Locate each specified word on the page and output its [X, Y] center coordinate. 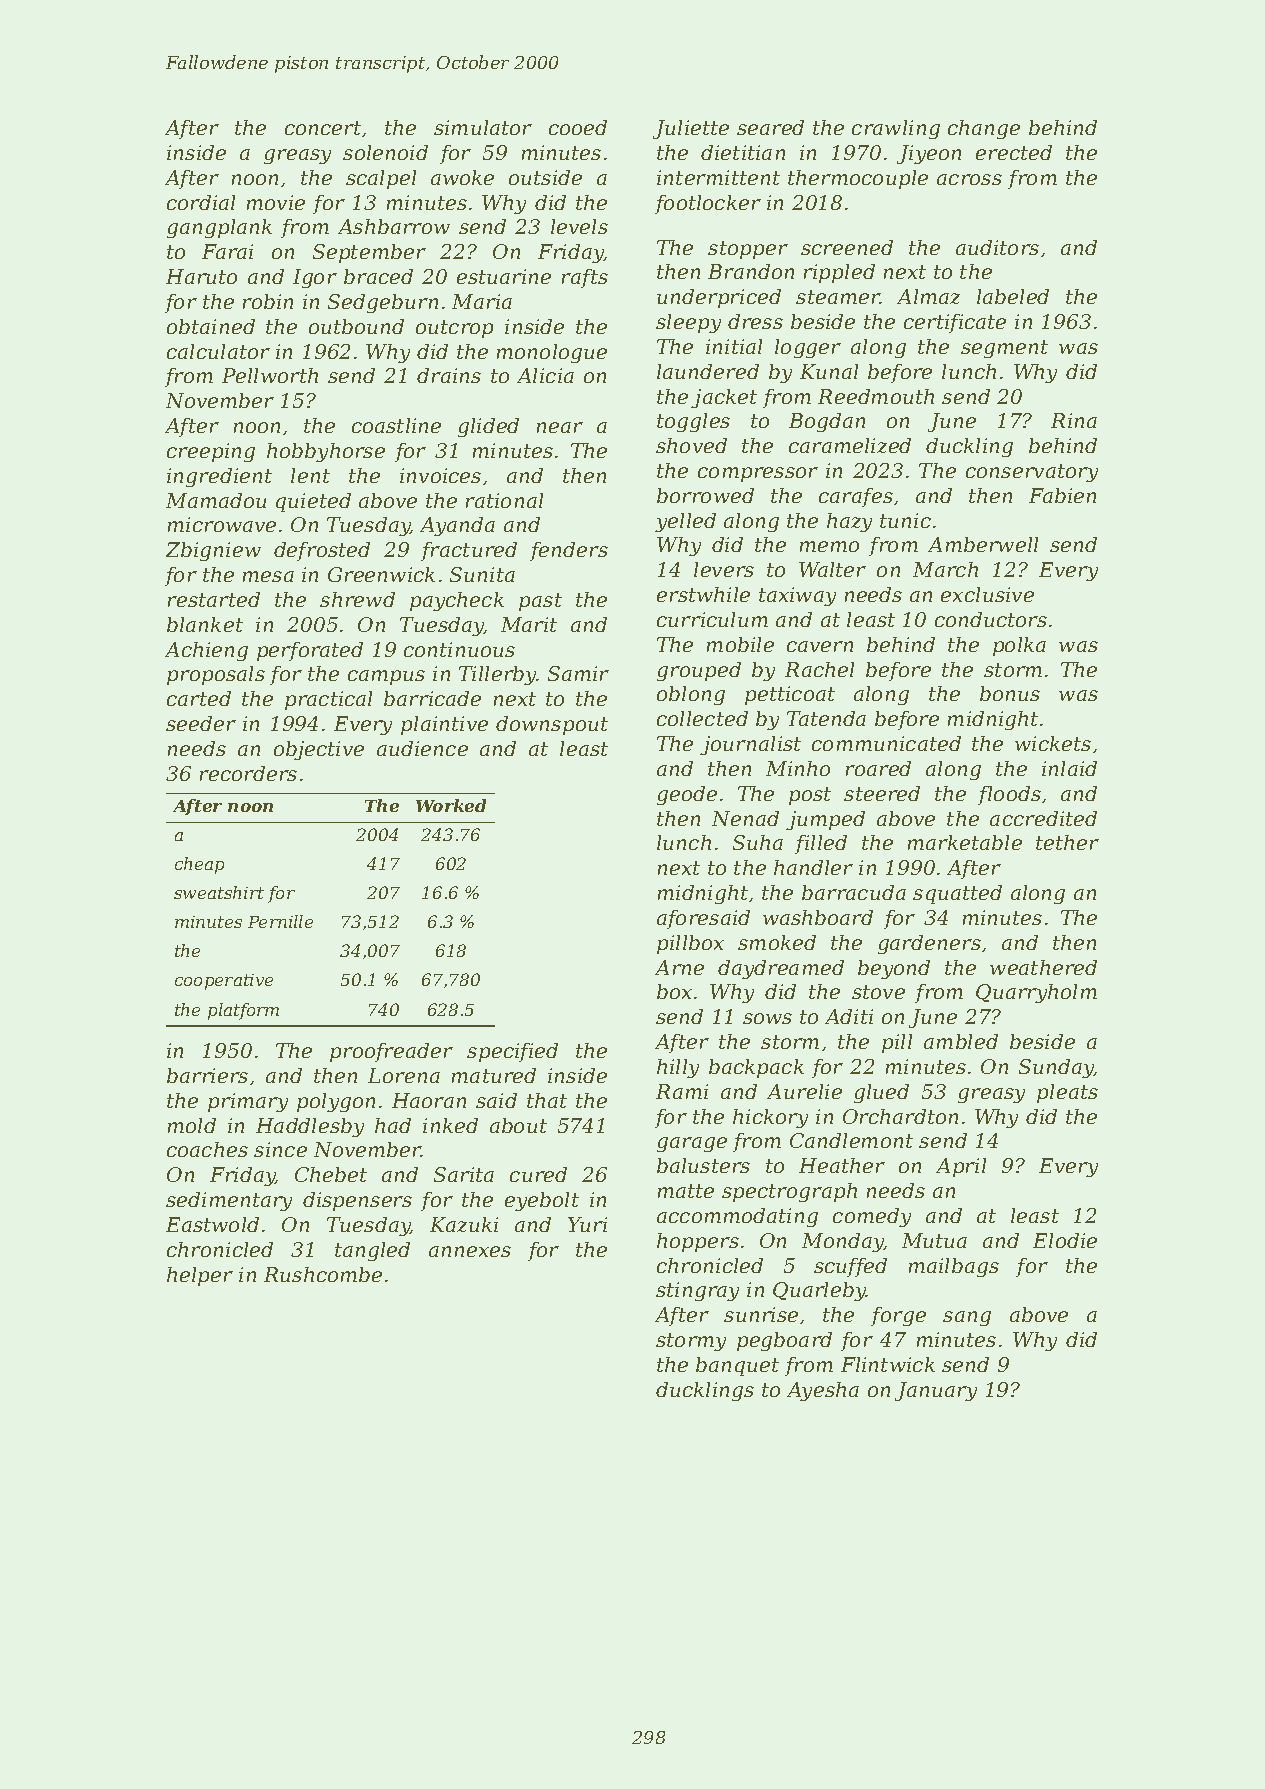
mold [192, 1125]
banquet [737, 1366]
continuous [459, 649]
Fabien [1062, 495]
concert [323, 128]
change [984, 129]
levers [724, 569]
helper [200, 1276]
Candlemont [851, 1140]
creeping [211, 452]
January [936, 1391]
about [518, 1125]
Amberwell [983, 544]
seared [770, 127]
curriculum [712, 619]
